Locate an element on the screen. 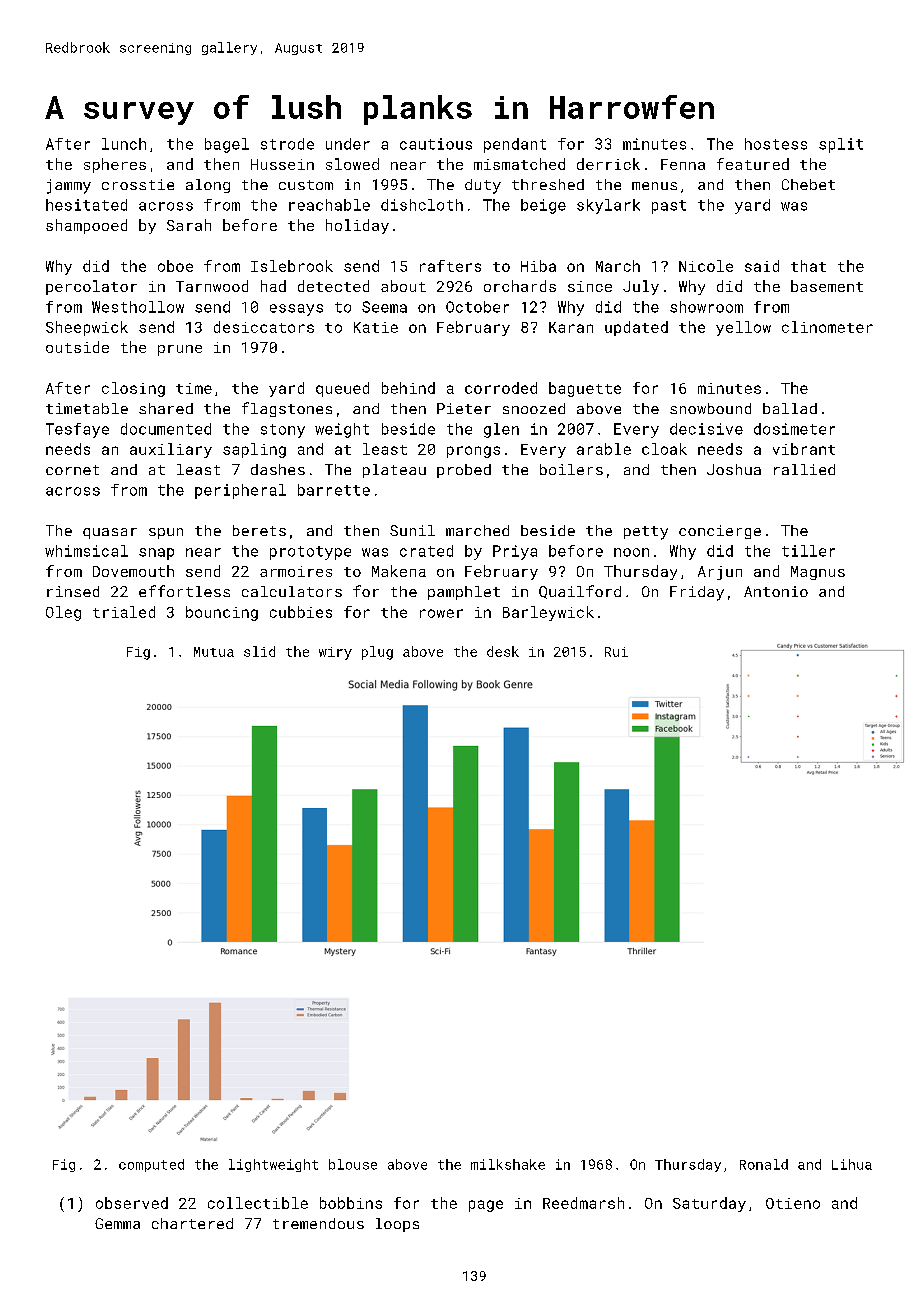  Chebet is located at coordinates (808, 184).
